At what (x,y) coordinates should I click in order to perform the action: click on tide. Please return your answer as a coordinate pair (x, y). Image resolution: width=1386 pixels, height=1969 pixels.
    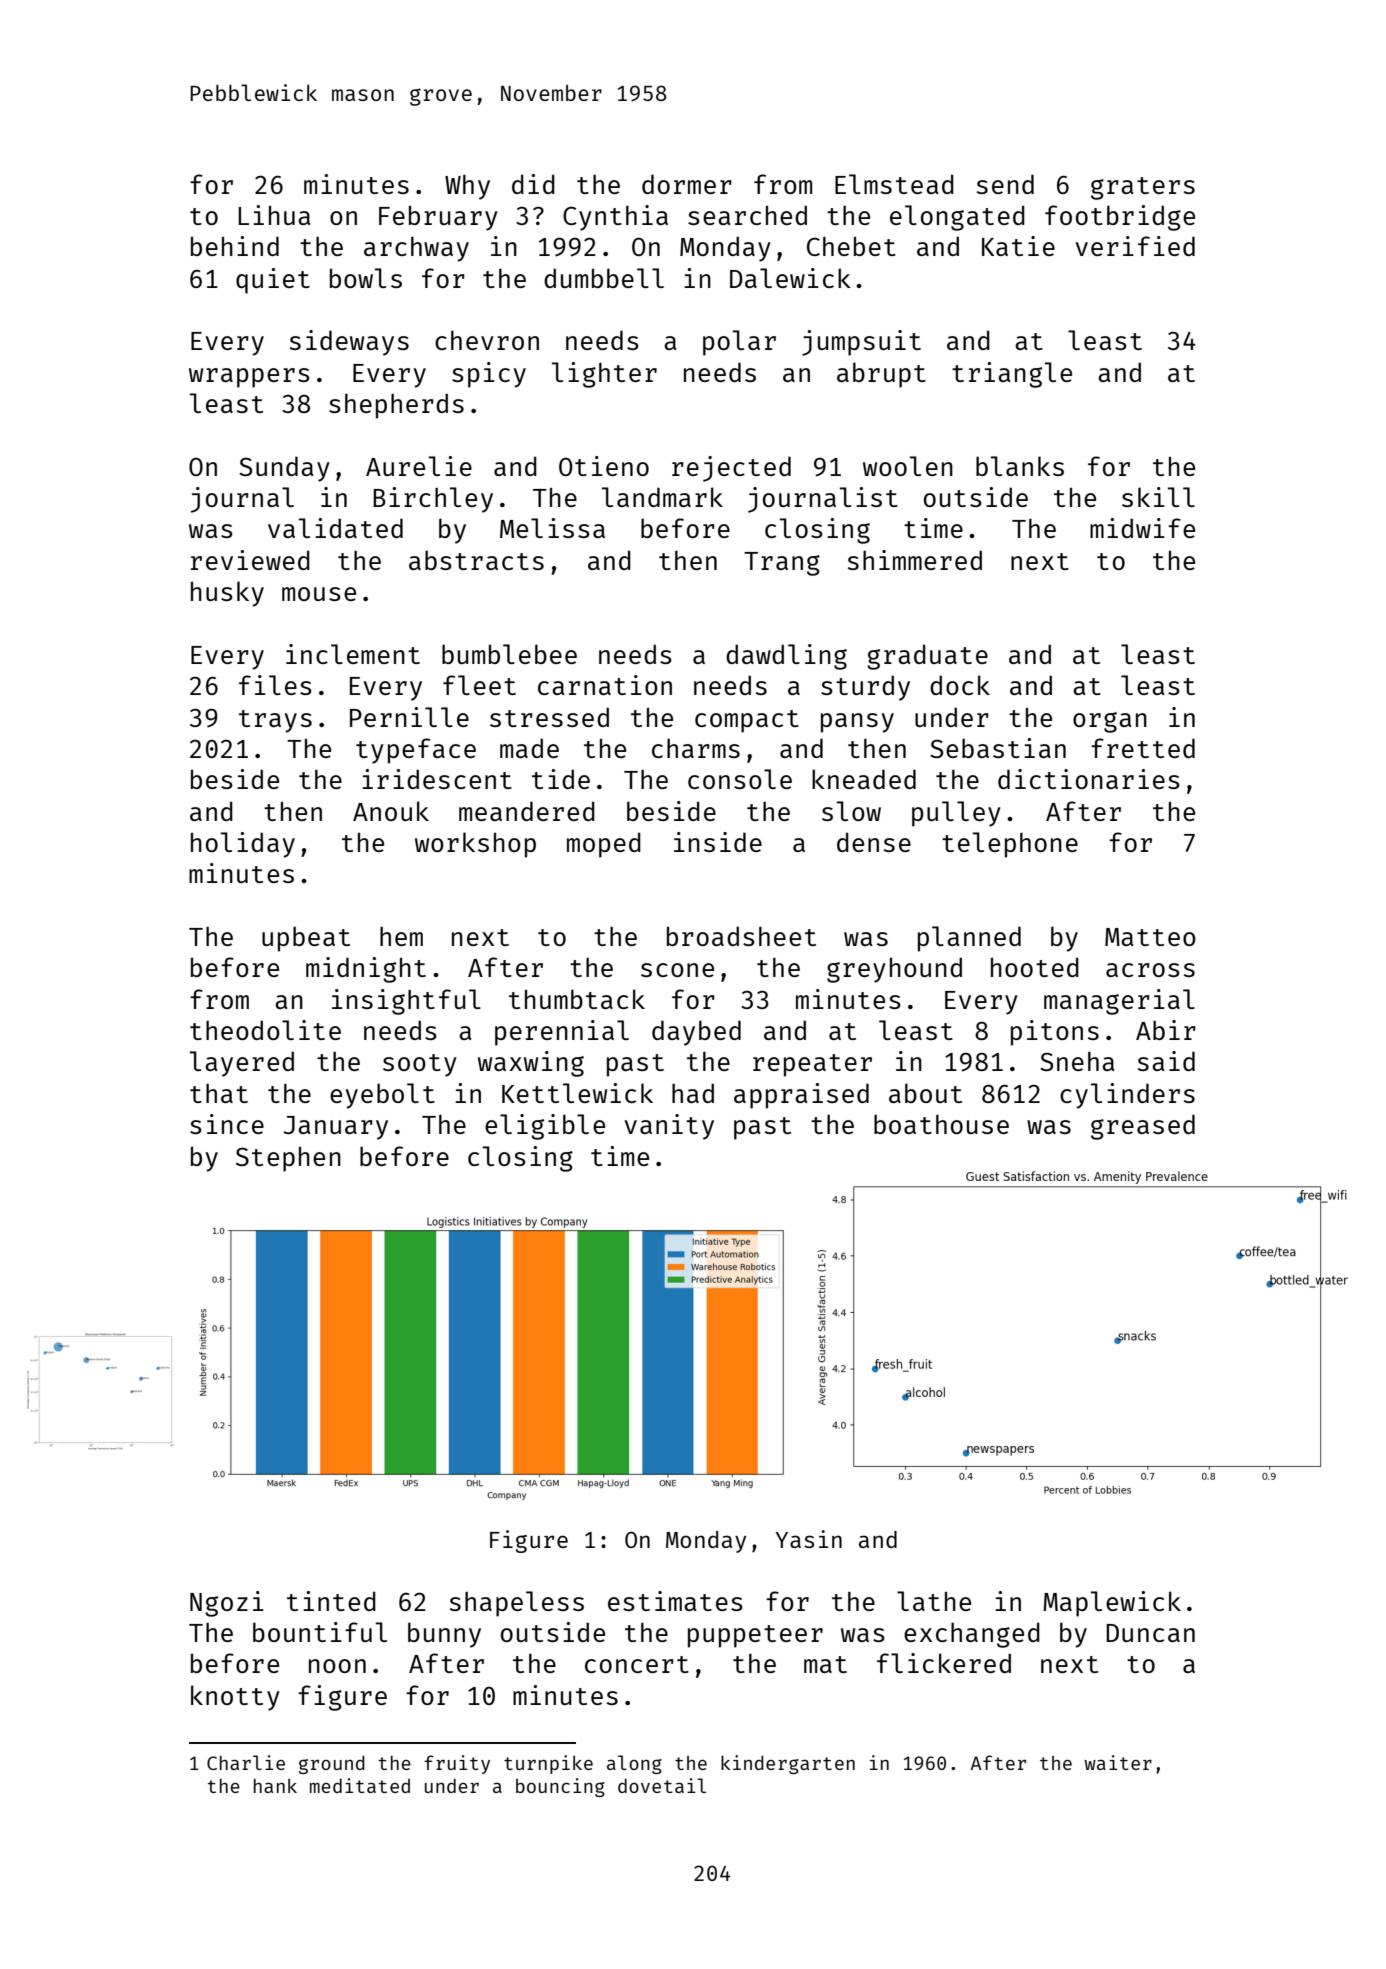
    Looking at the image, I should click on (561, 779).
